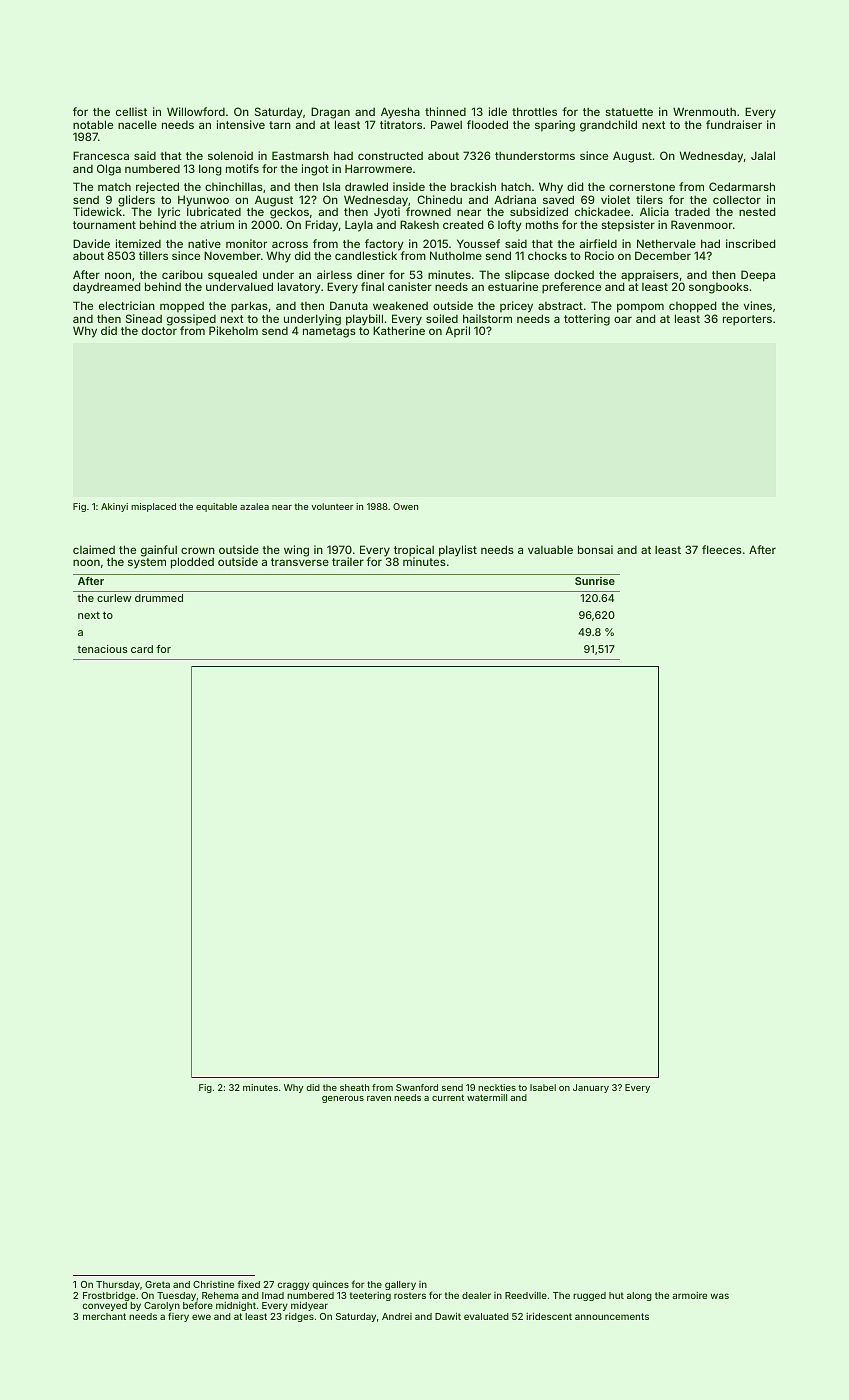  Describe the element at coordinates (330, 113) in the page. I see `Dragan` at that location.
